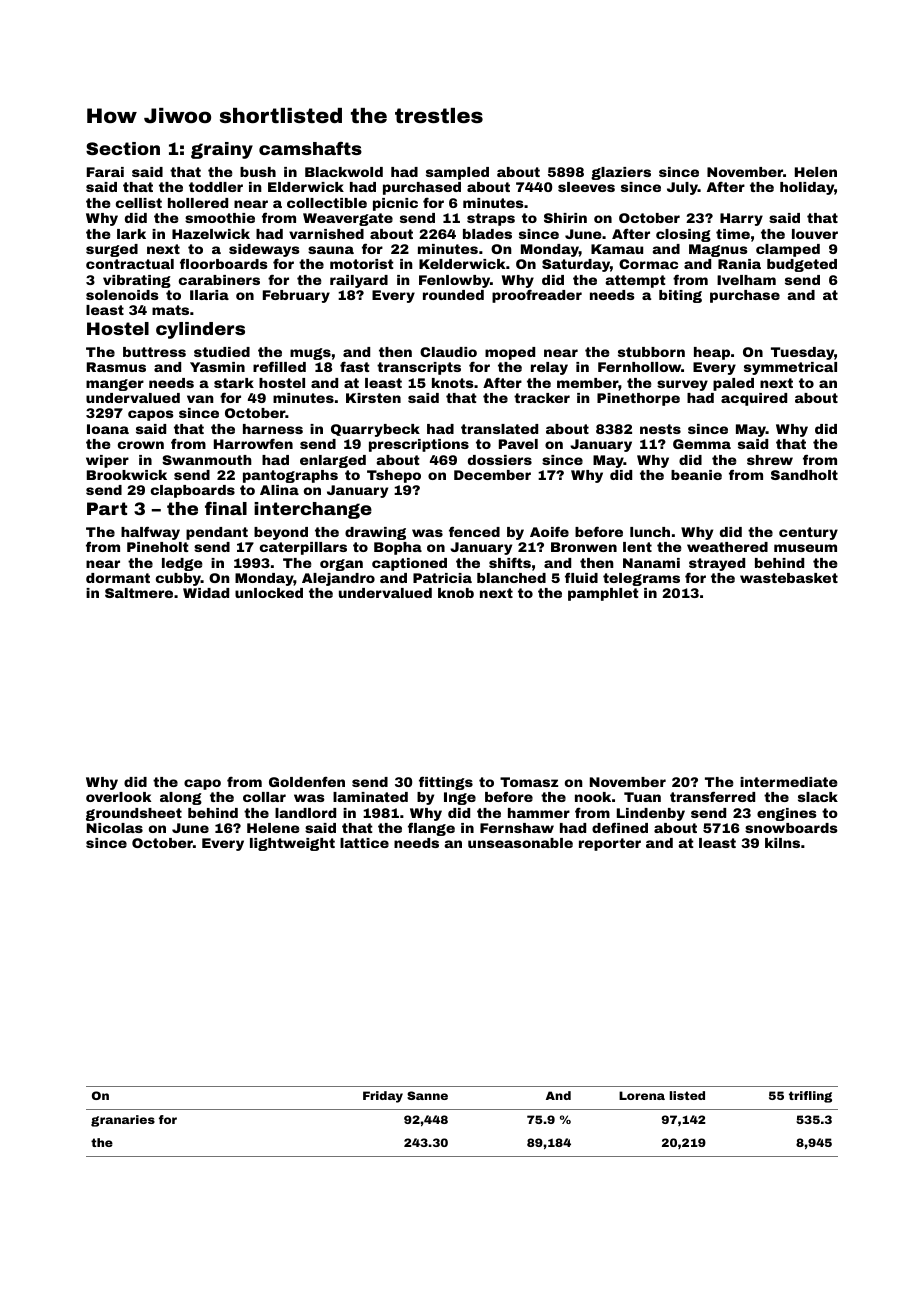 The height and width of the screenshot is (1308, 924). Describe the element at coordinates (220, 218) in the screenshot. I see `smoothie` at that location.
